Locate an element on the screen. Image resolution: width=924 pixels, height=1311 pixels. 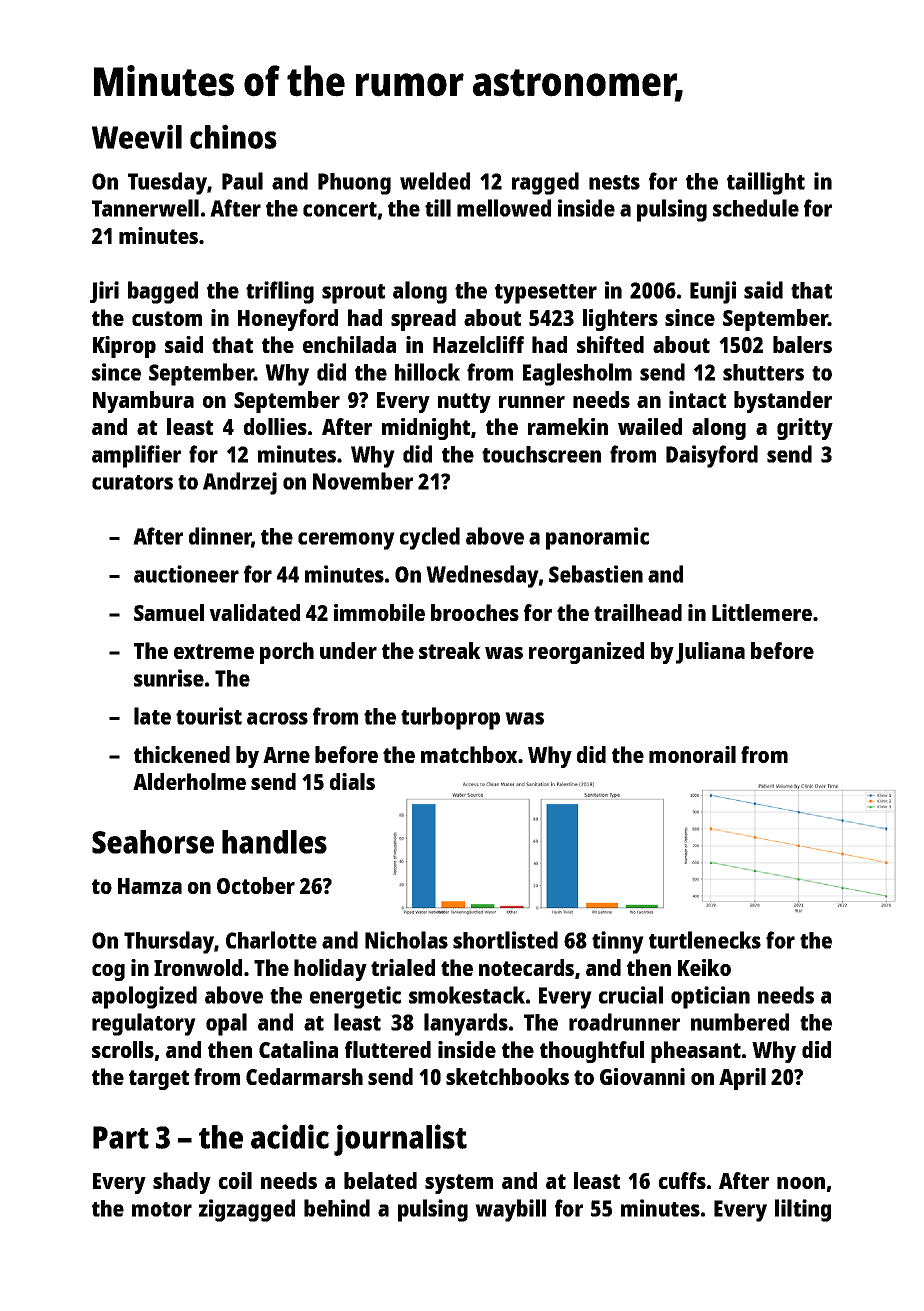
brooches is located at coordinates (475, 612).
